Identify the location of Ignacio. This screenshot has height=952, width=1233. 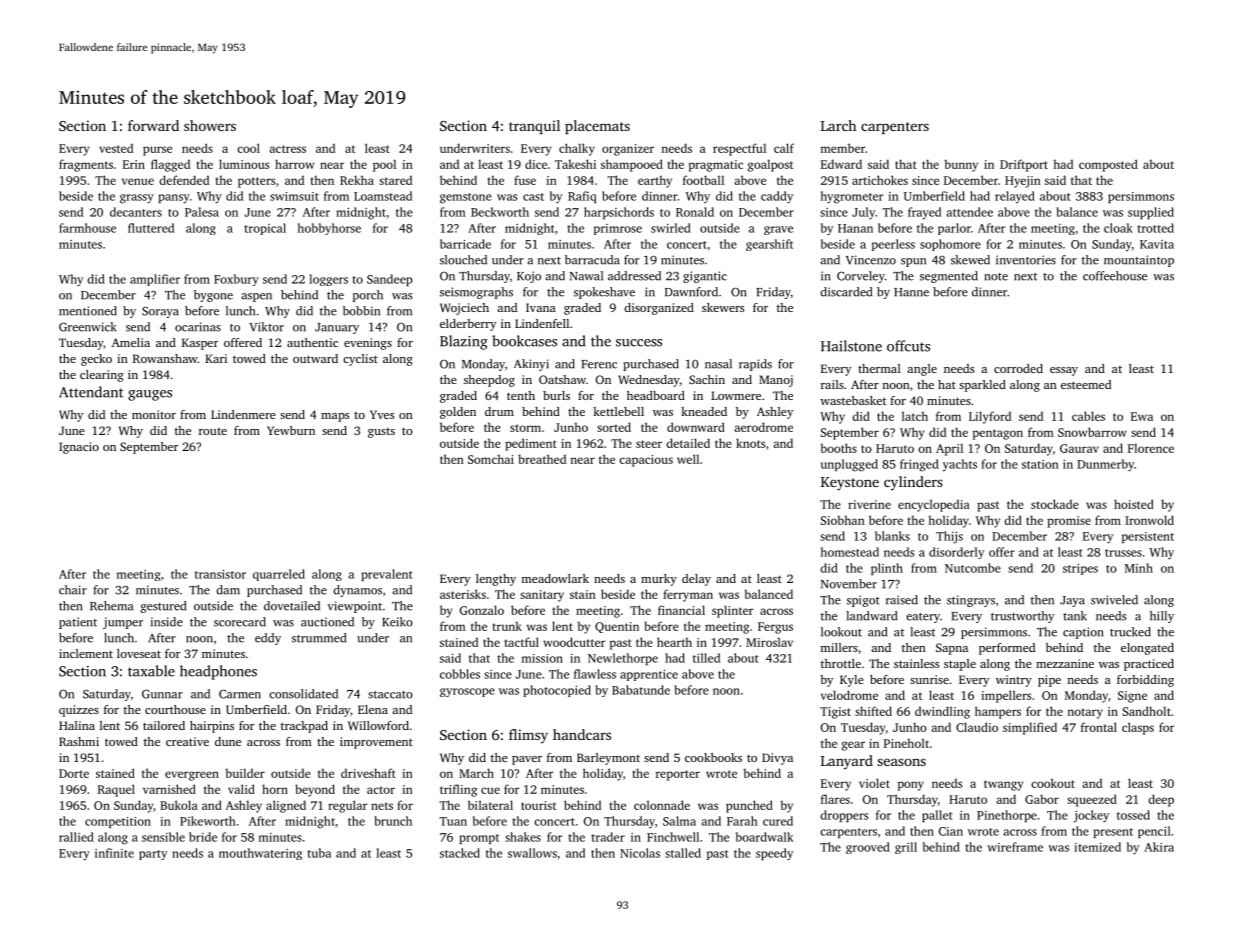
(79, 448).
